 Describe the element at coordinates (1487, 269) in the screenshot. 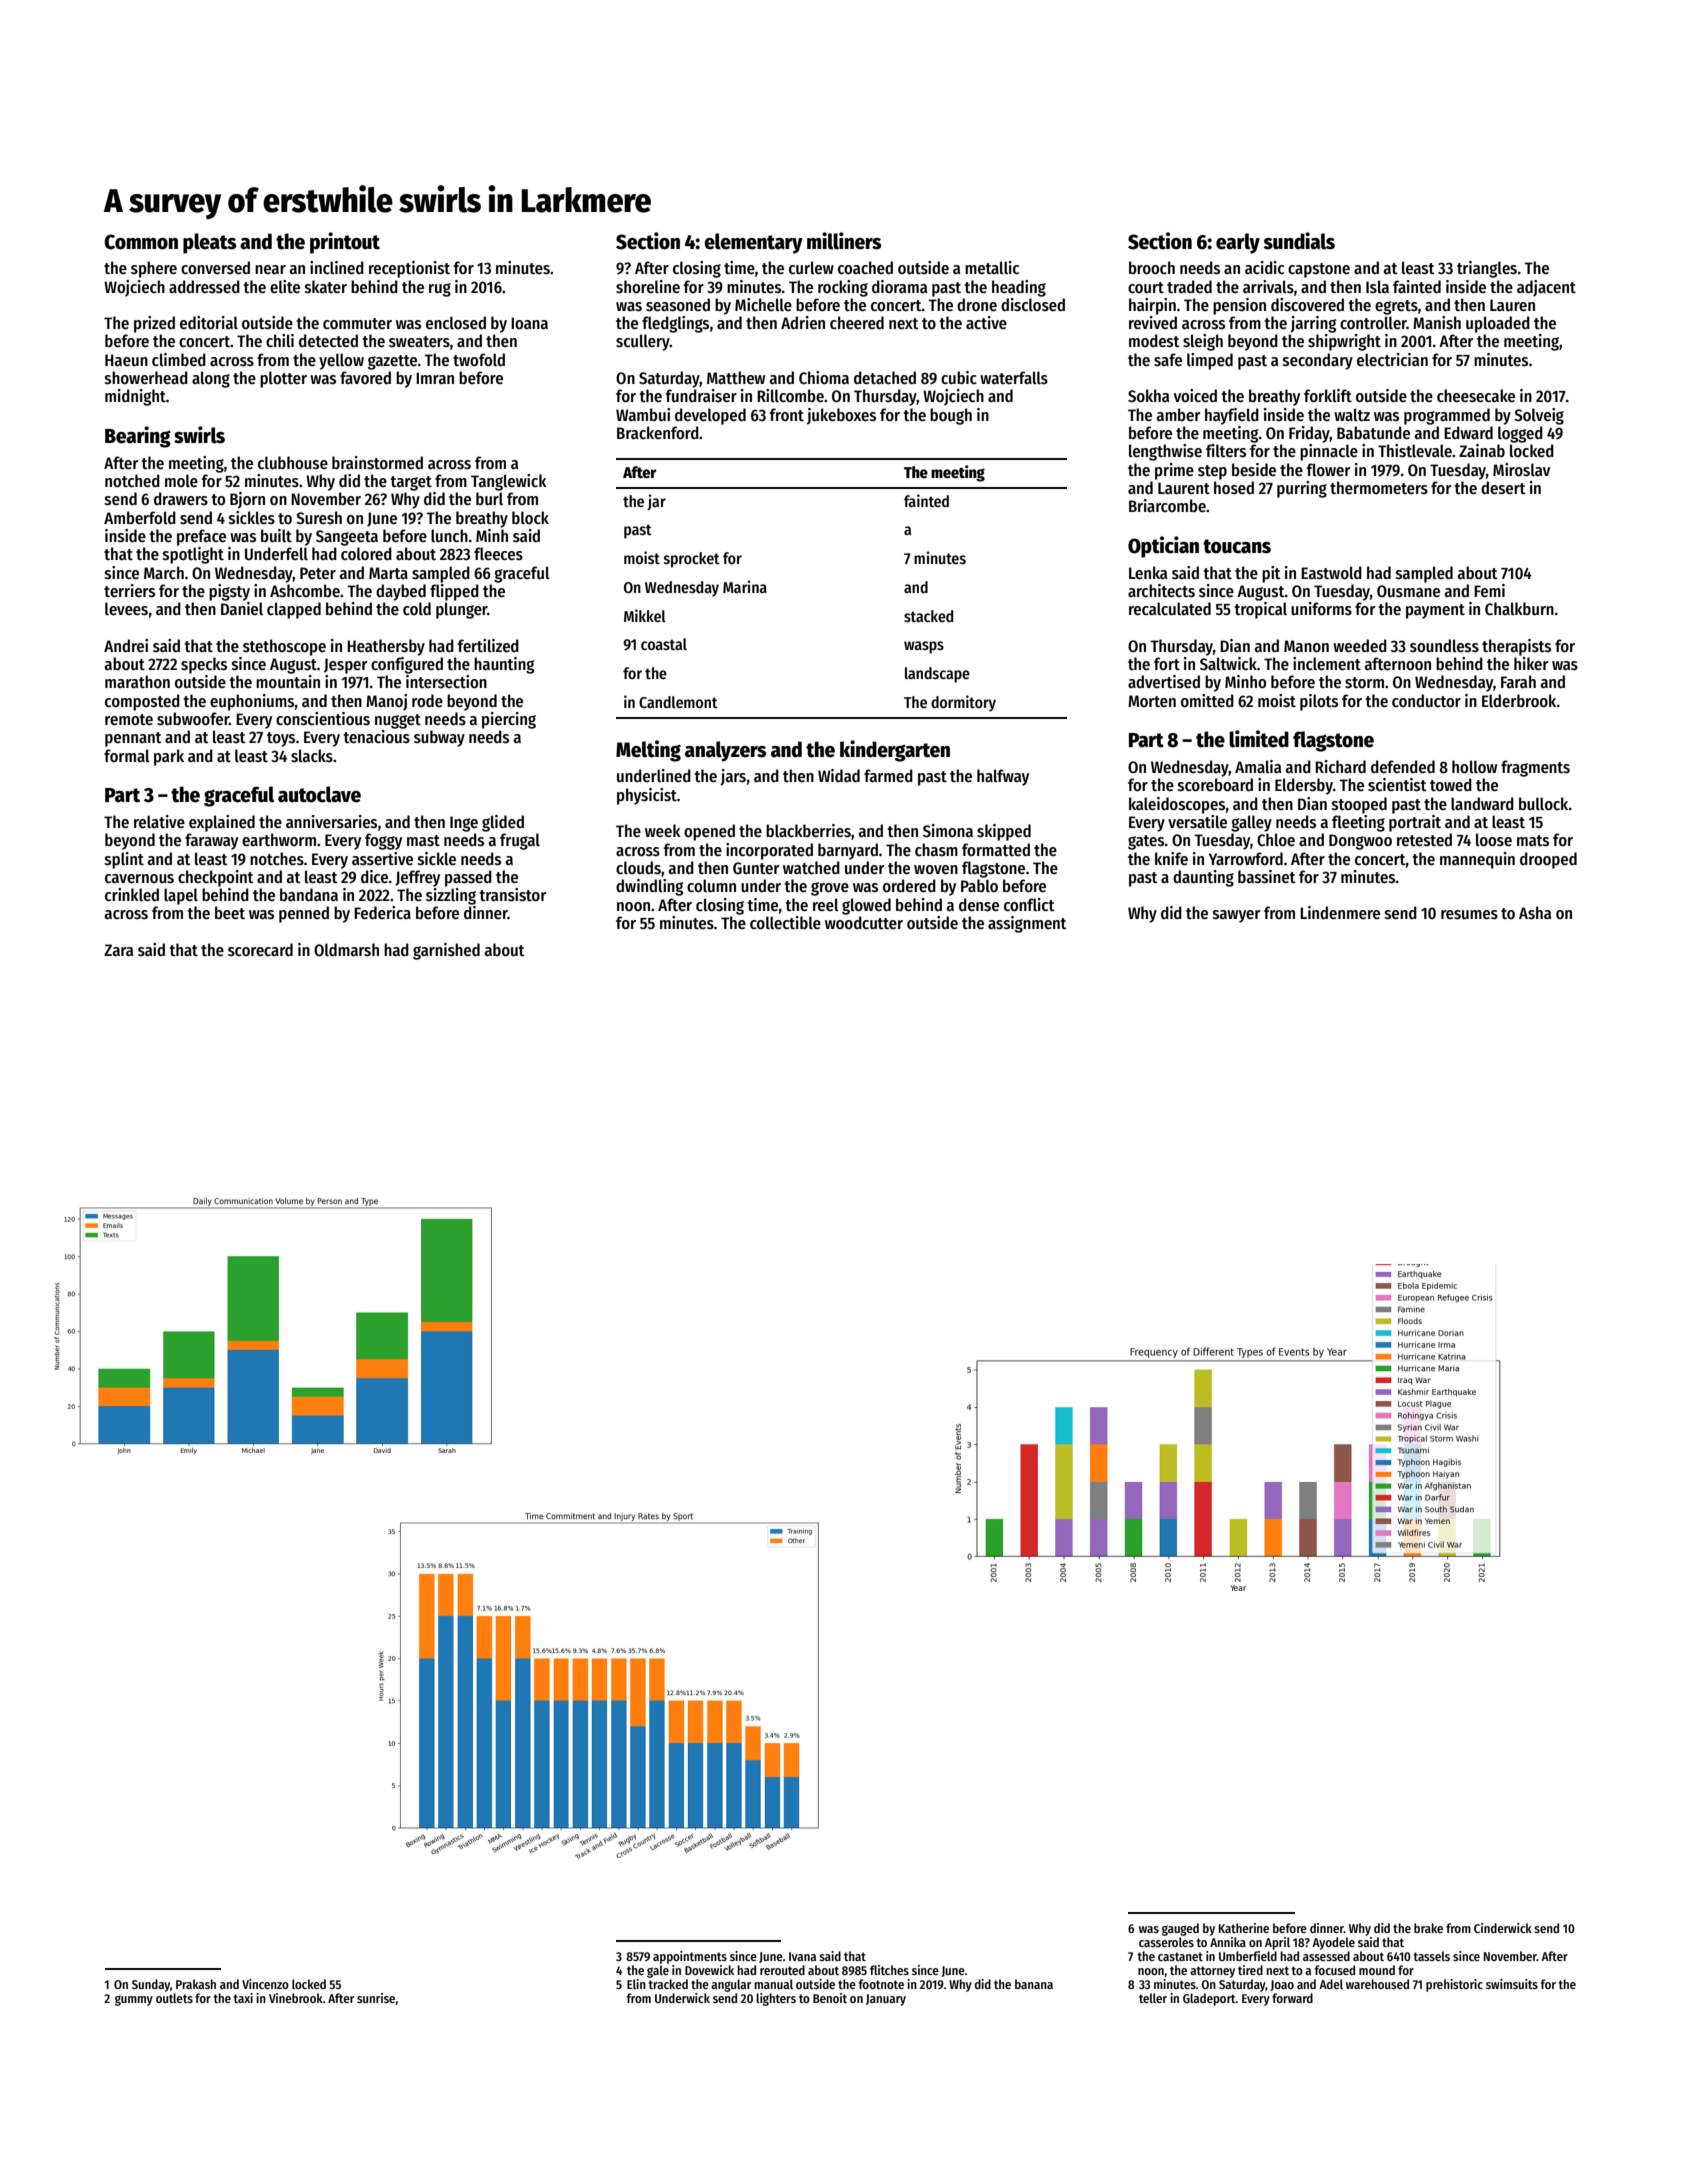

I see `triangles` at that location.
